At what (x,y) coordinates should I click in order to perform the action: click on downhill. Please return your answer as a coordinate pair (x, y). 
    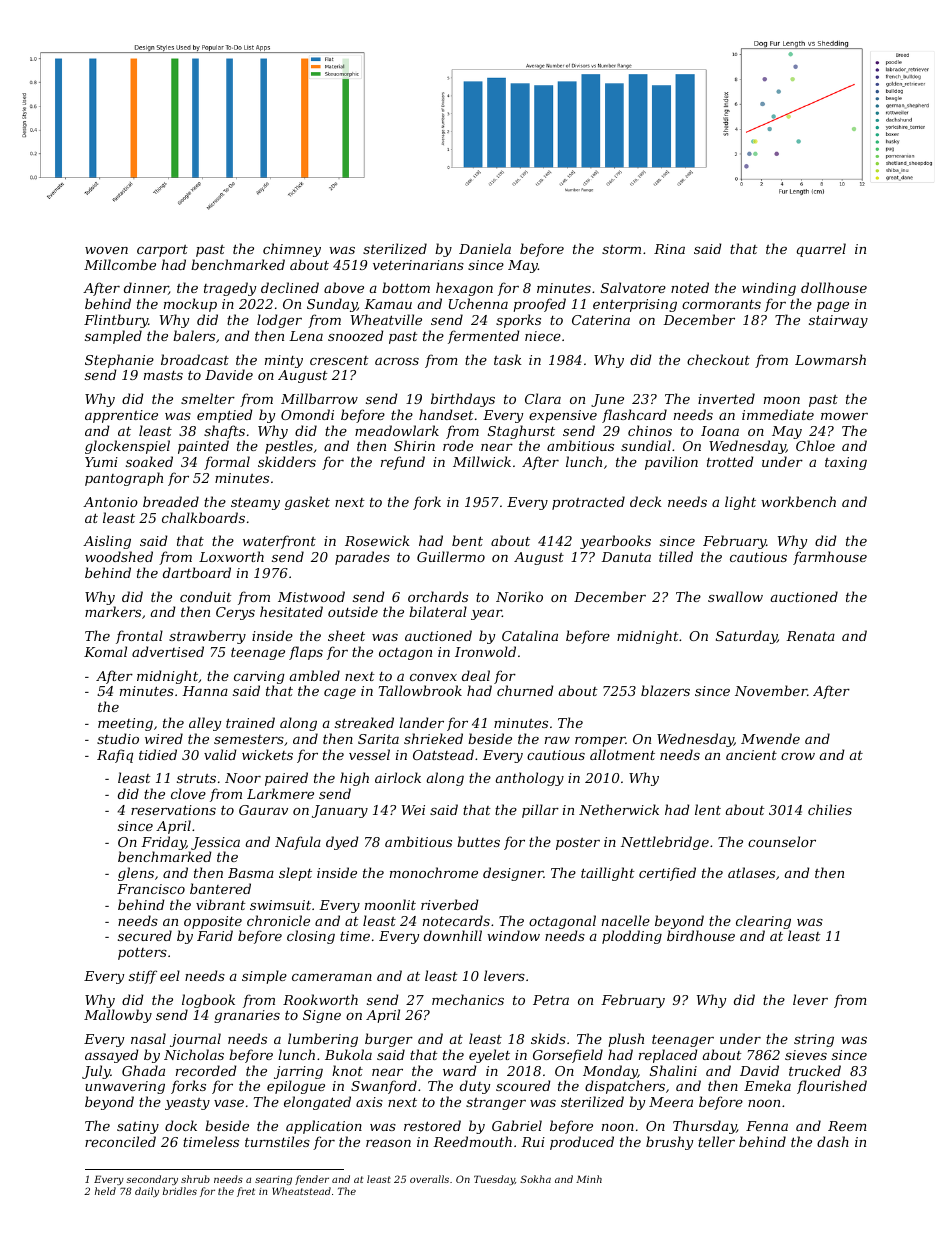
    Looking at the image, I should click on (453, 935).
